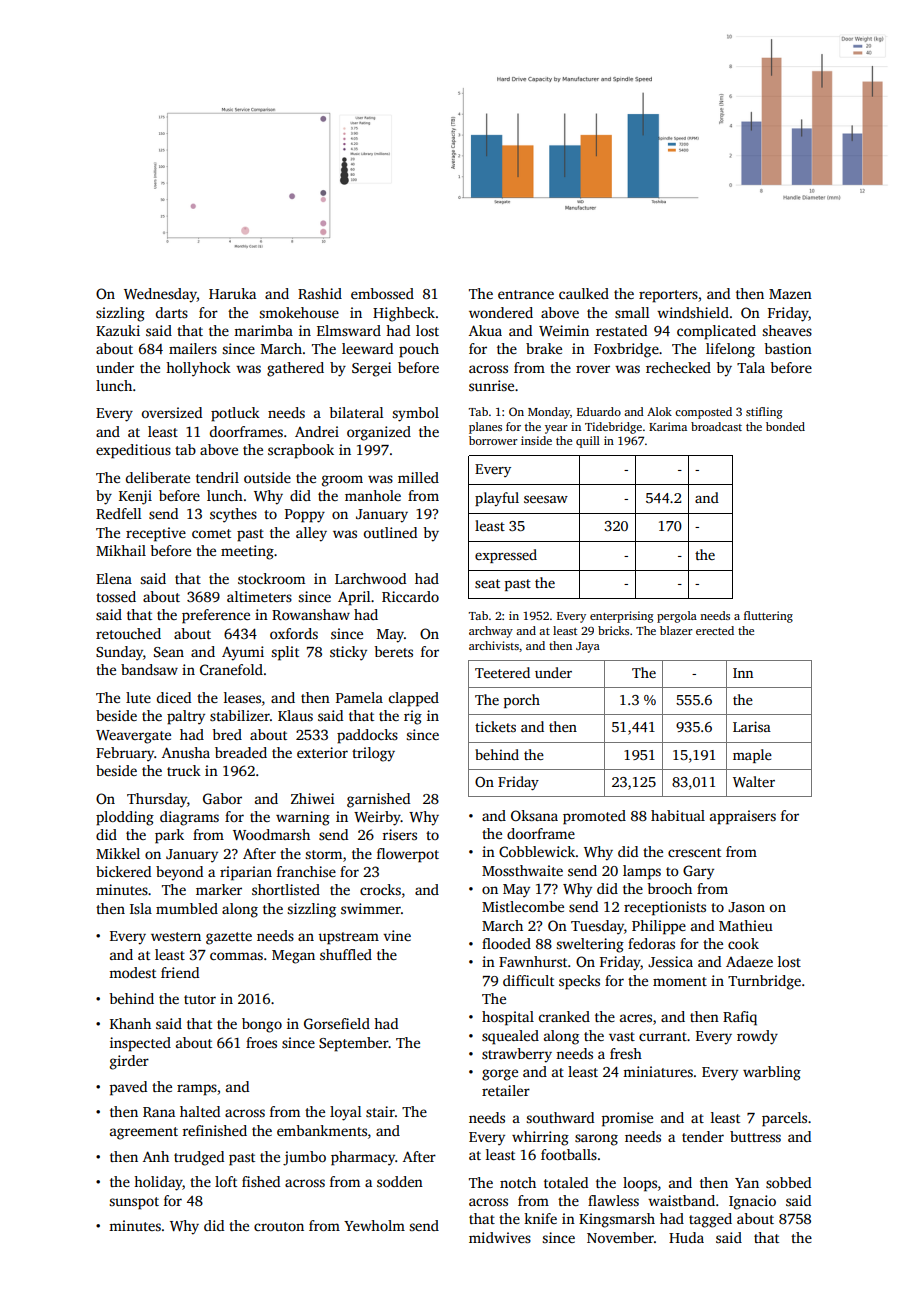 Image resolution: width=908 pixels, height=1316 pixels. Describe the element at coordinates (337, 1023) in the document. I see `Gorsefield` at that location.
